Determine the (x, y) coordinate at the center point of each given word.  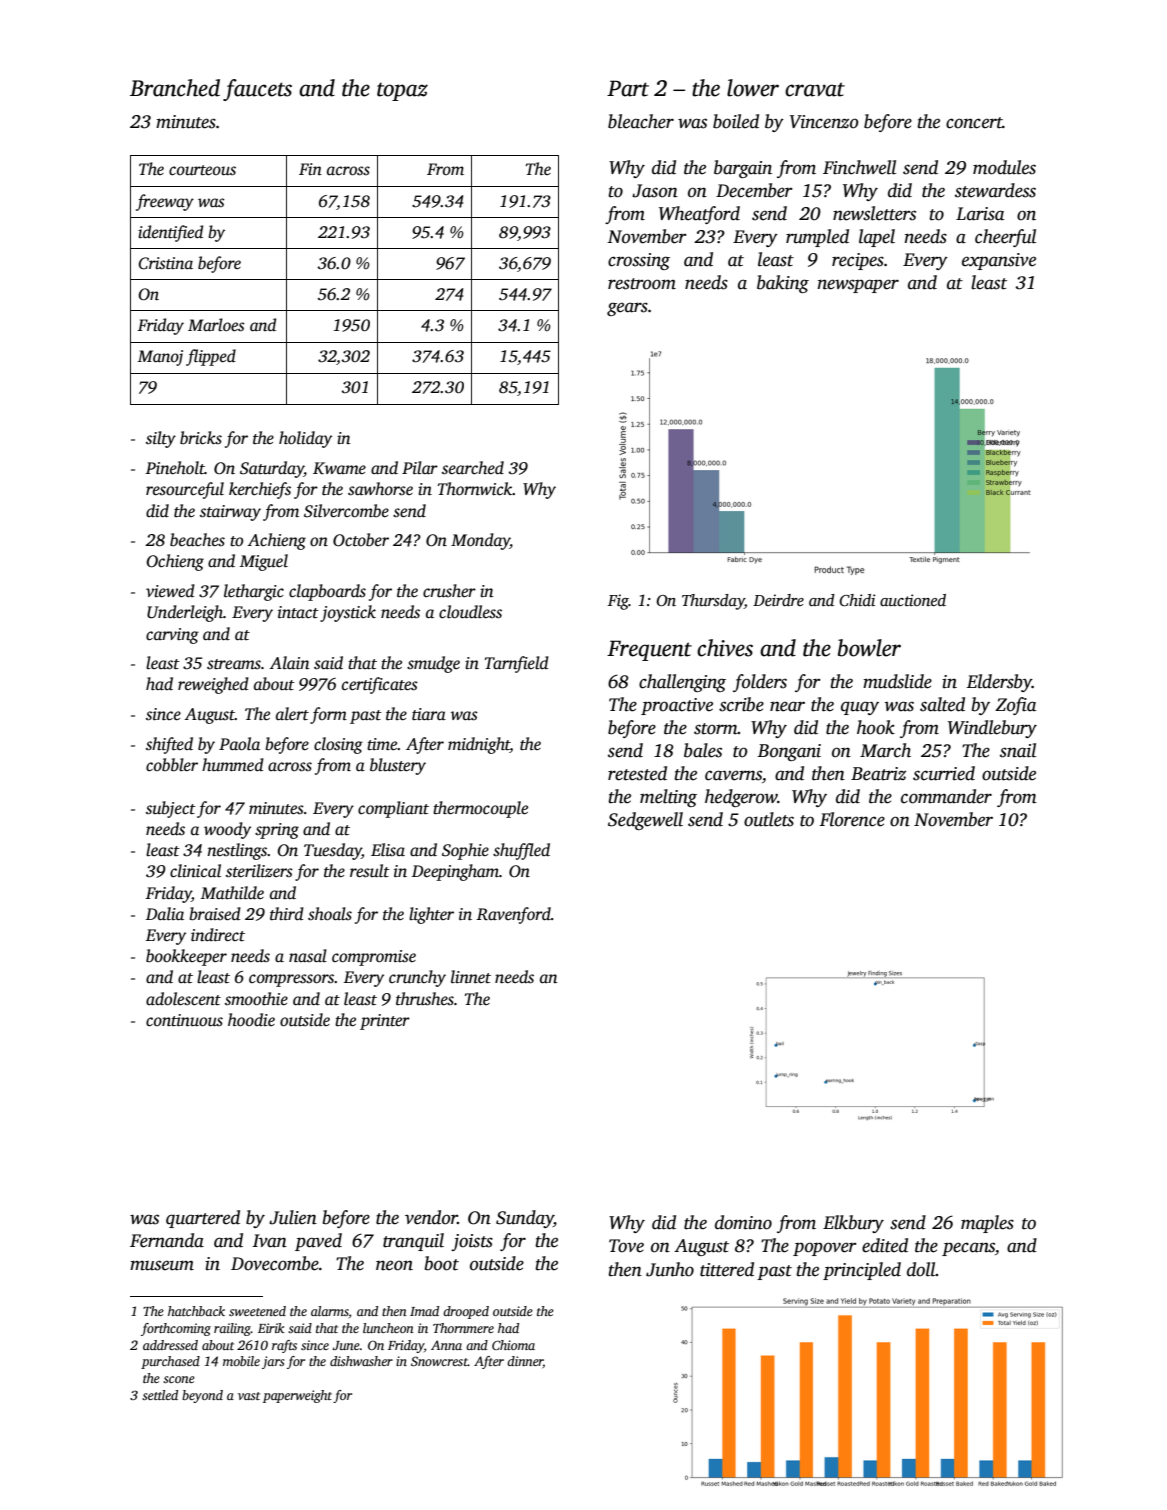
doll (921, 1269)
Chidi (857, 600)
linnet (471, 977)
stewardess (995, 190)
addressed (170, 1345)
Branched (175, 88)
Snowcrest (439, 1361)
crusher (449, 591)
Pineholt (175, 468)
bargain (743, 169)
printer (385, 1022)
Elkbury (853, 1224)
